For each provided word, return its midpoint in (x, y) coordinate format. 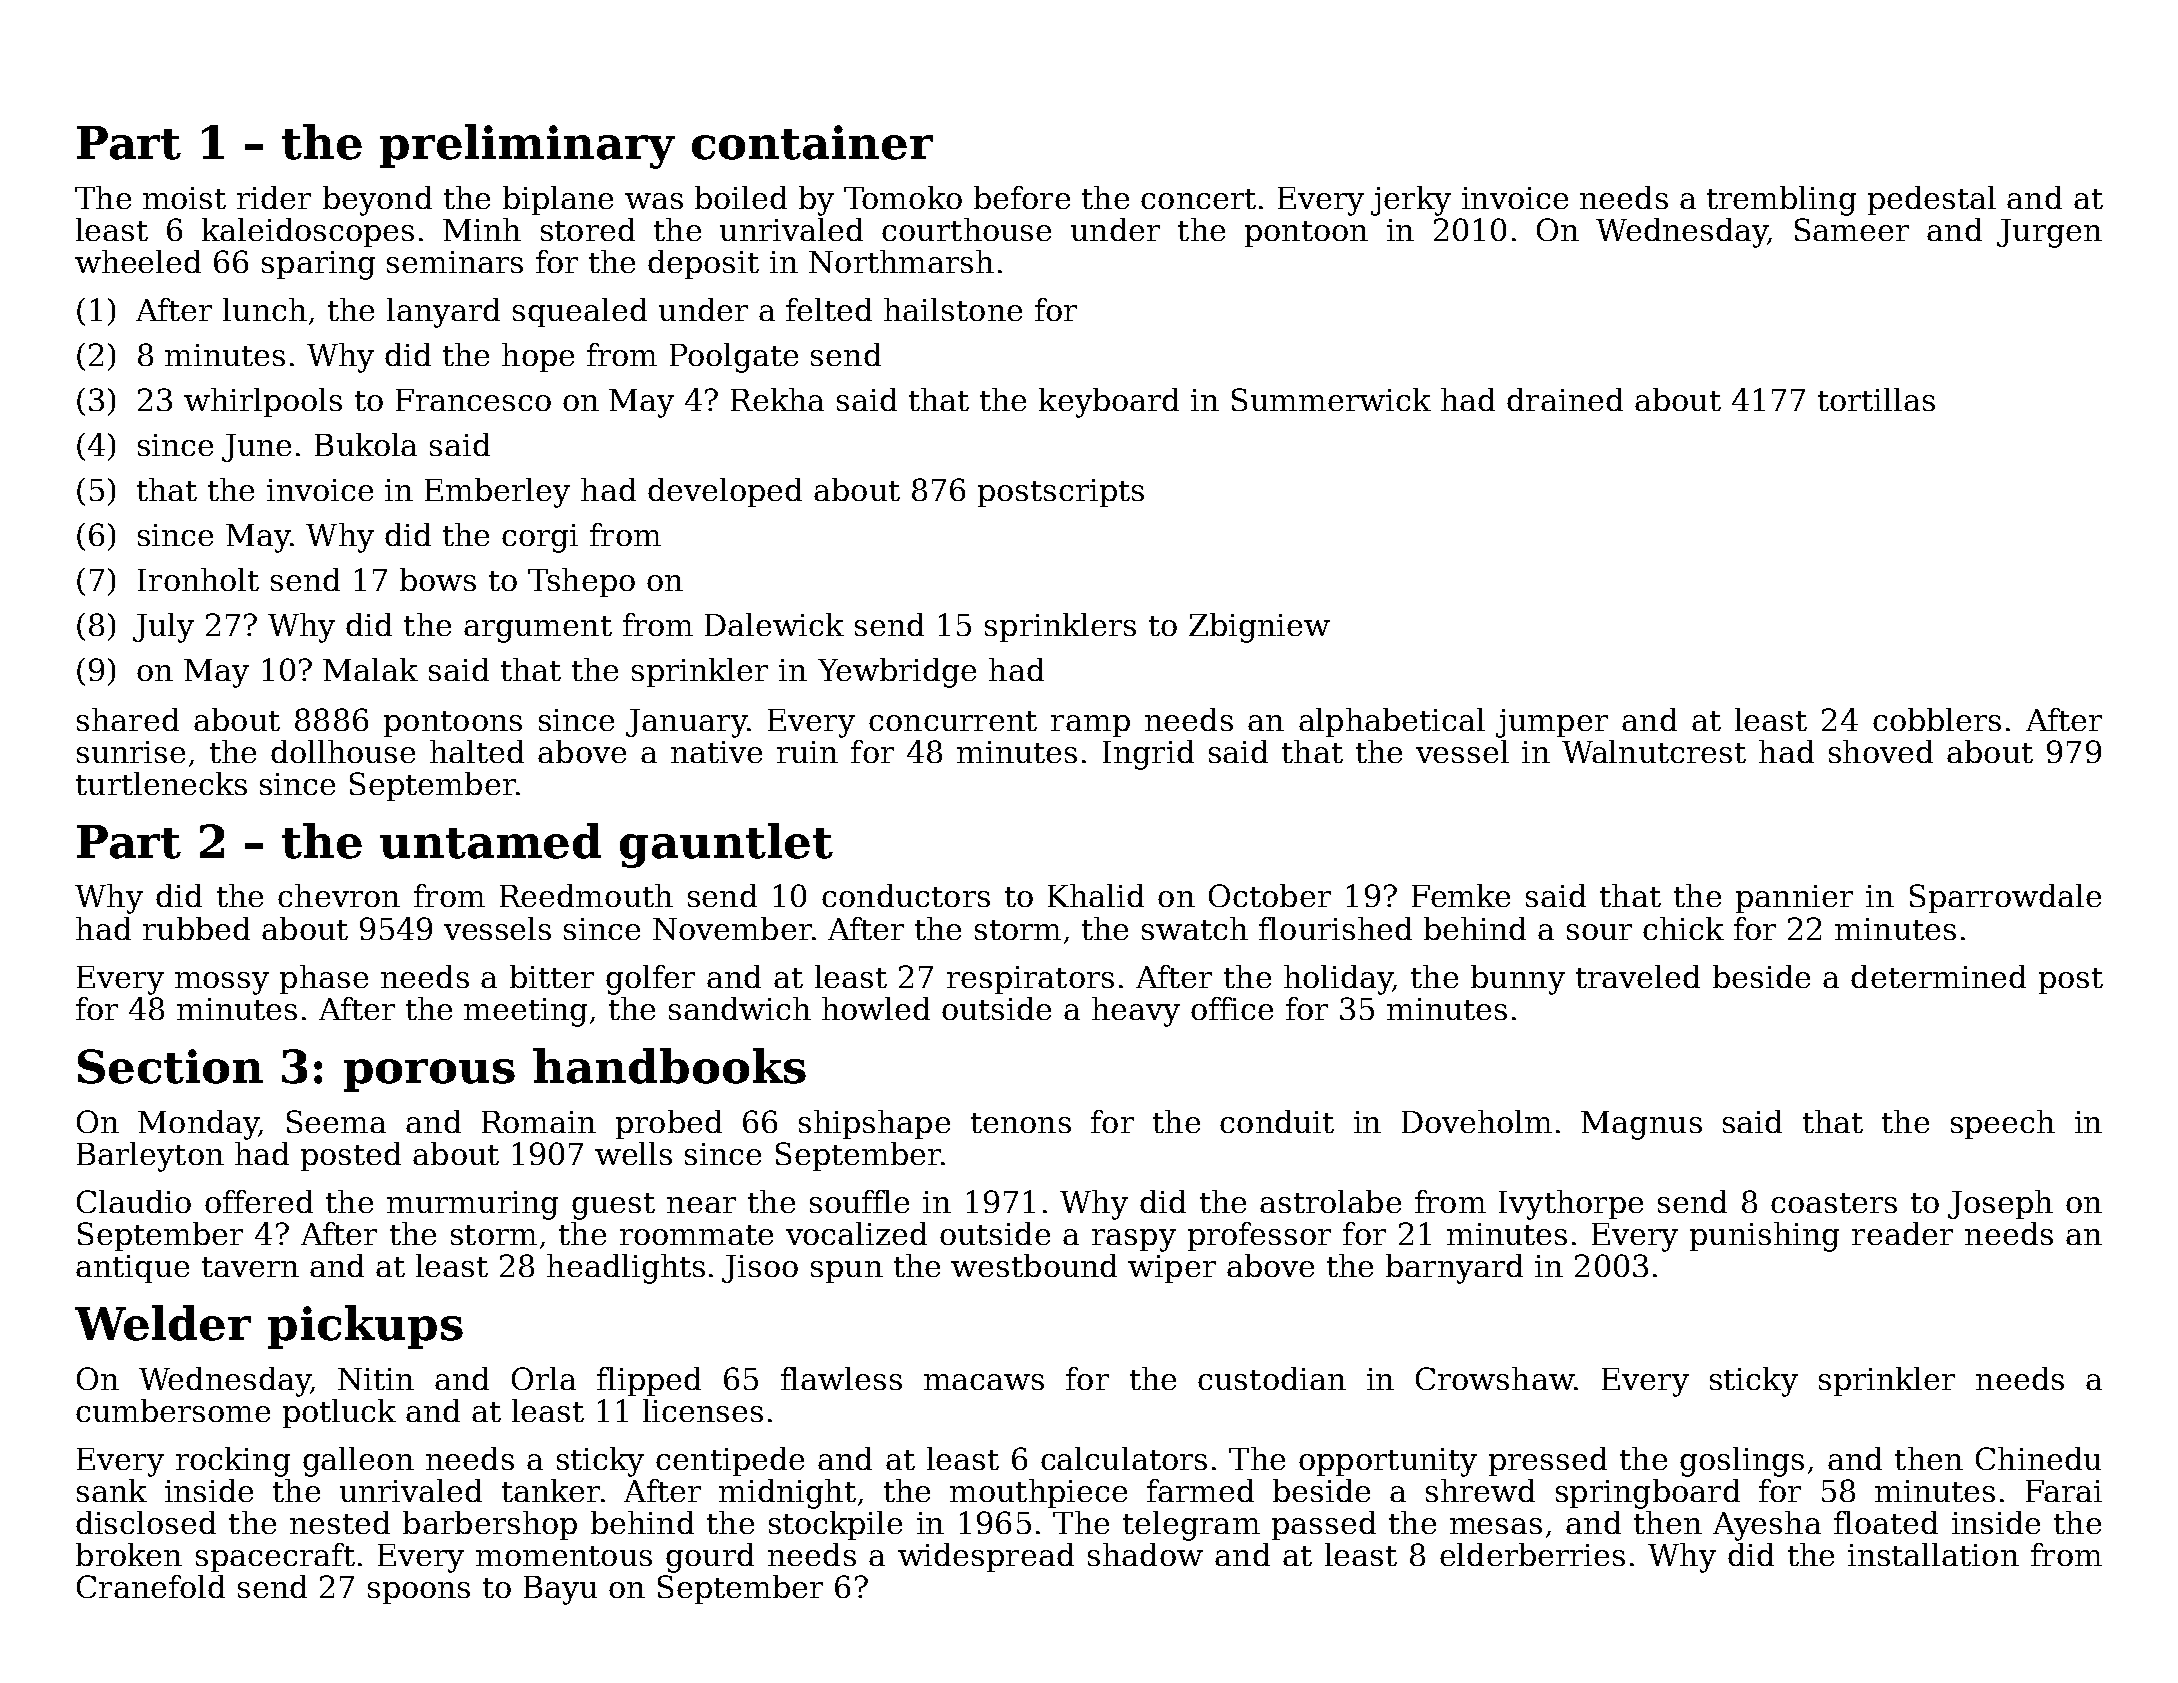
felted (829, 309)
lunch (265, 309)
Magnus (1641, 1125)
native (716, 752)
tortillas (1876, 399)
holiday (1338, 980)
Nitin (376, 1379)
